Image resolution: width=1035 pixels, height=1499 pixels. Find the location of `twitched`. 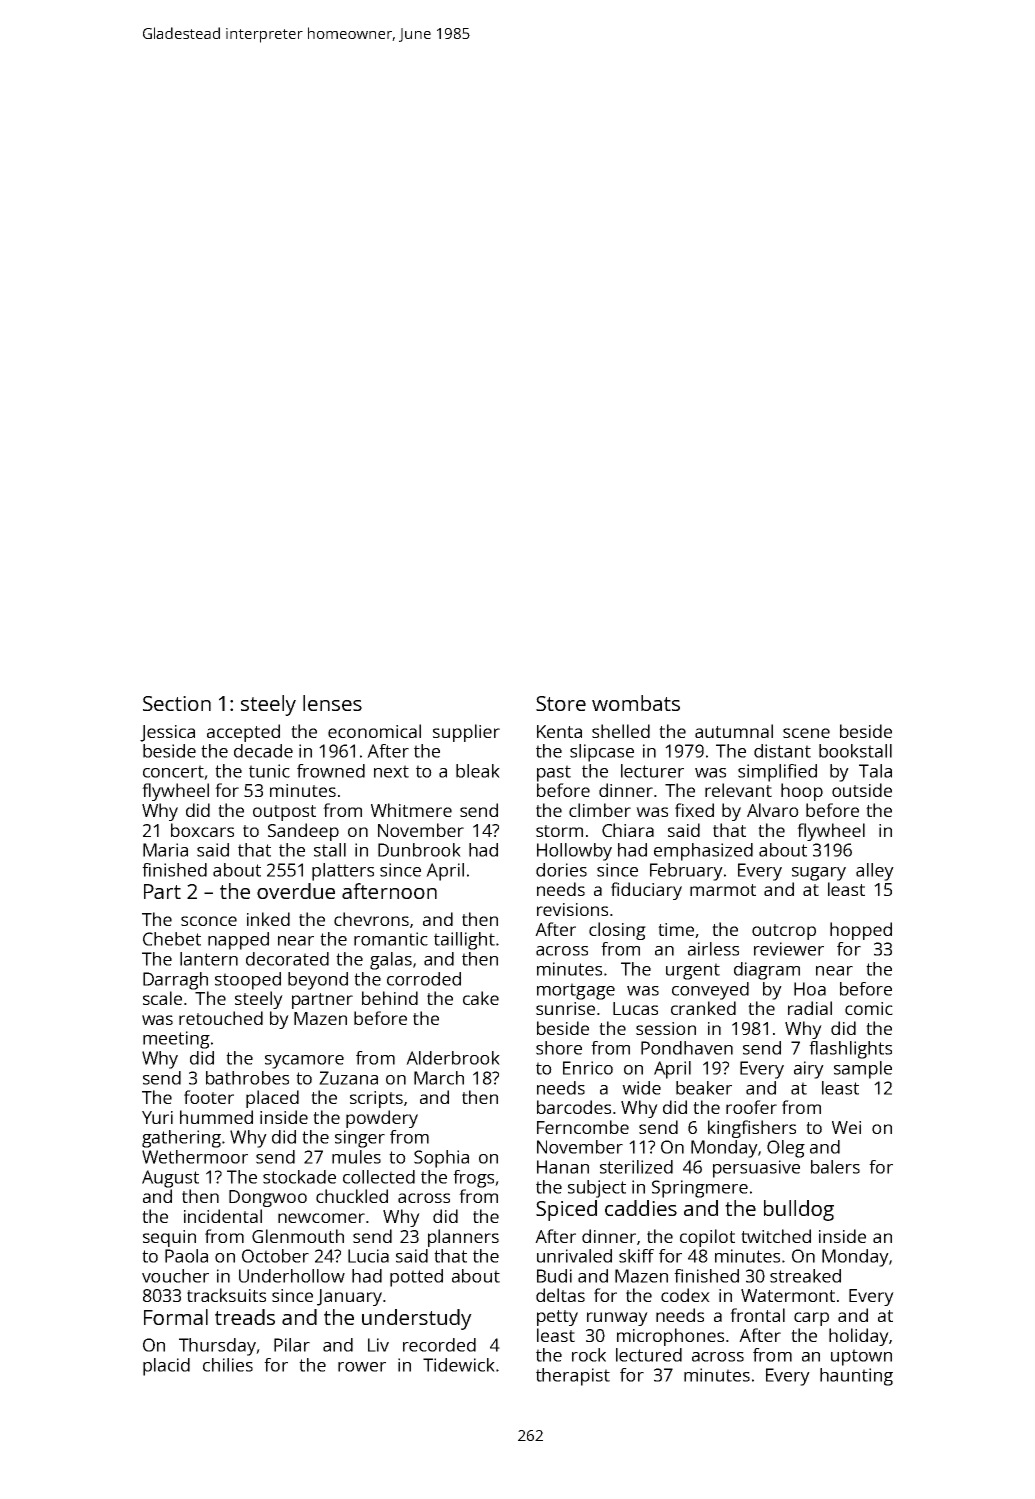

twitched is located at coordinates (776, 1236).
